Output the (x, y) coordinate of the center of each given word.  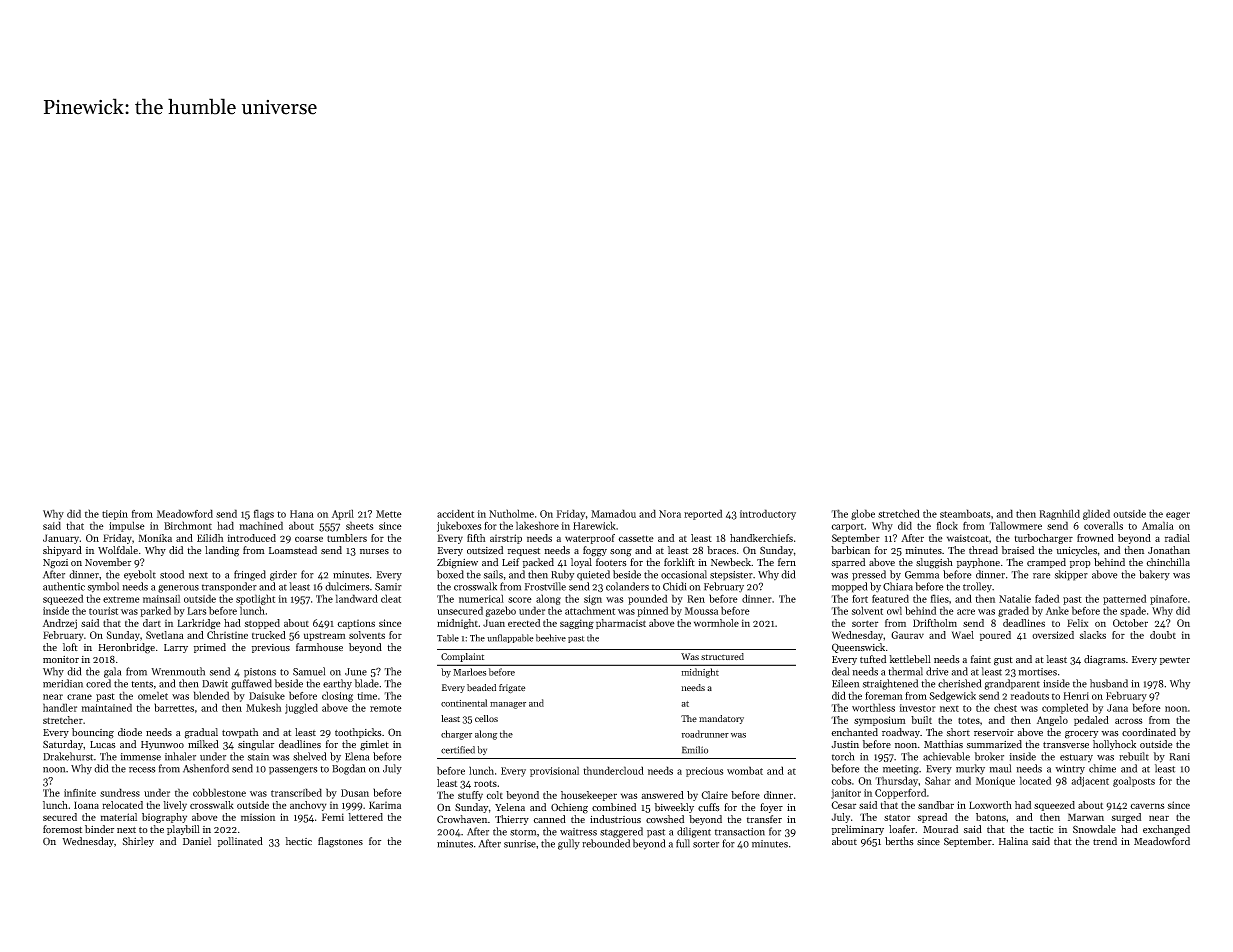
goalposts (1134, 781)
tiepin (115, 515)
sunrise (520, 844)
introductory (768, 514)
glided (1096, 514)
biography (164, 818)
